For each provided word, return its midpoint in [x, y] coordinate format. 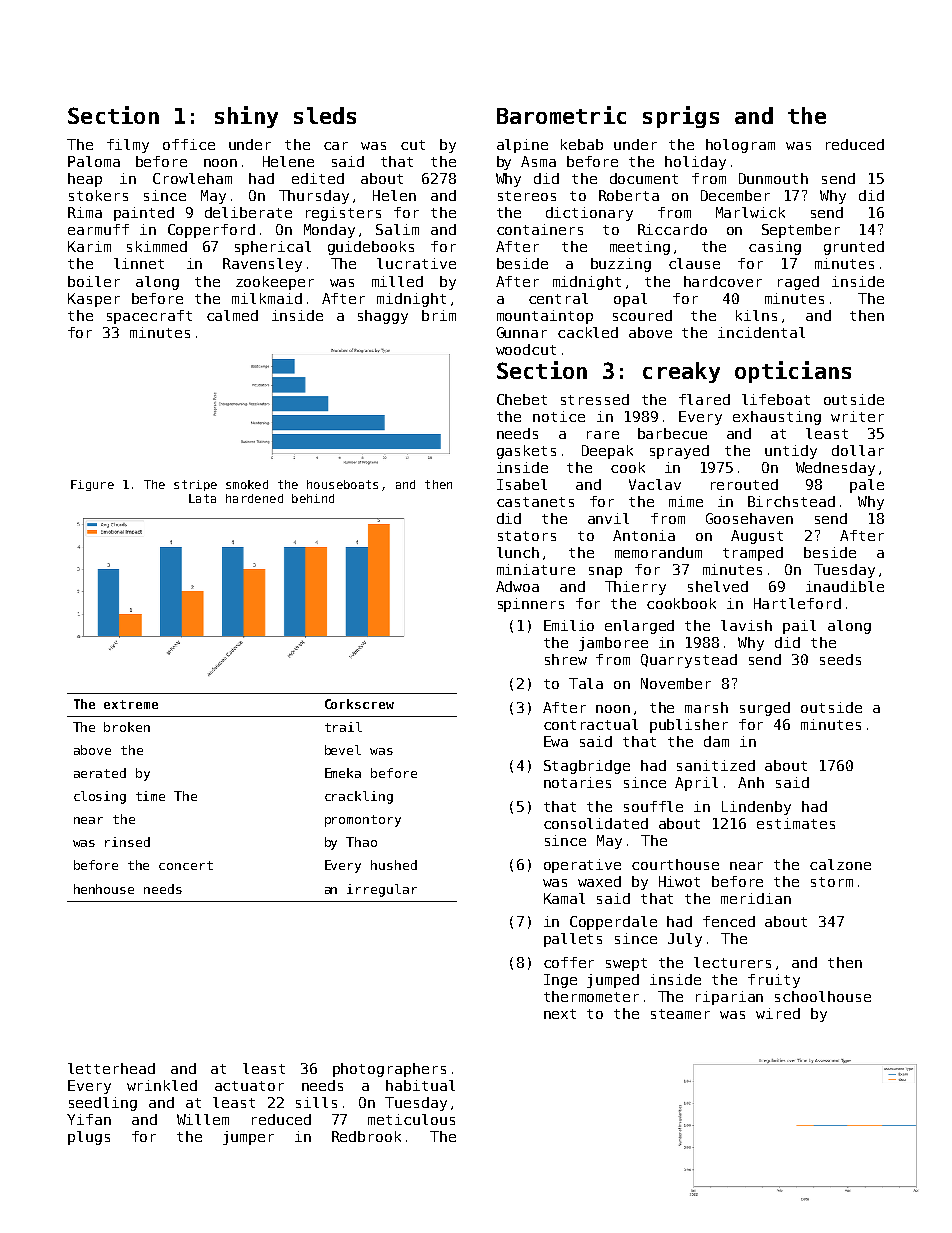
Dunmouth [773, 178]
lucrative [416, 263]
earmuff [98, 229]
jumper [248, 1138]
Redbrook [366, 1136]
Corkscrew [359, 704]
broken [127, 727]
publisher [689, 726]
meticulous [411, 1119]
